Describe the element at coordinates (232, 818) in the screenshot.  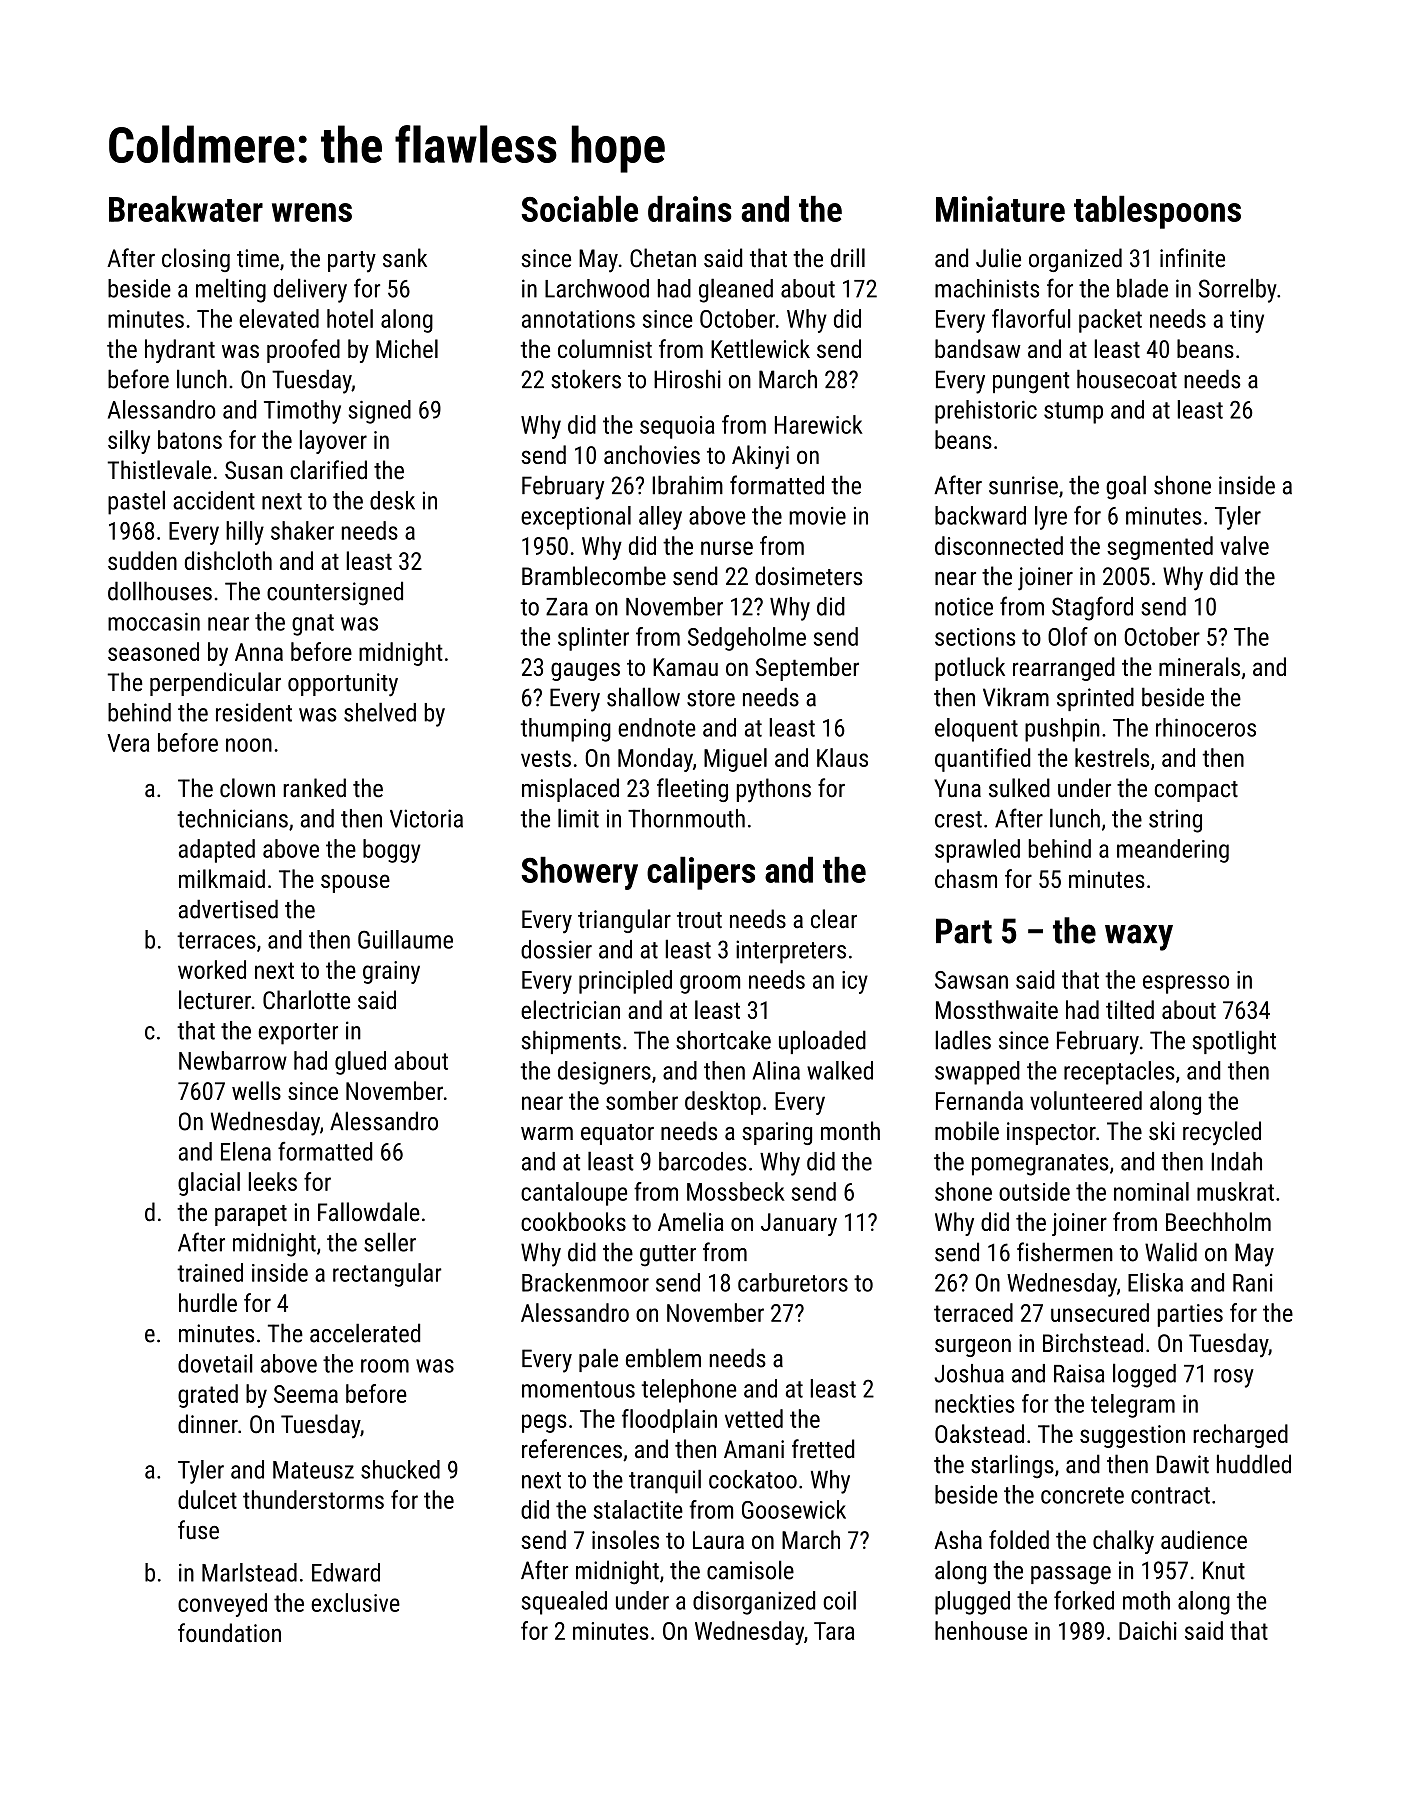
I see `technicians` at that location.
